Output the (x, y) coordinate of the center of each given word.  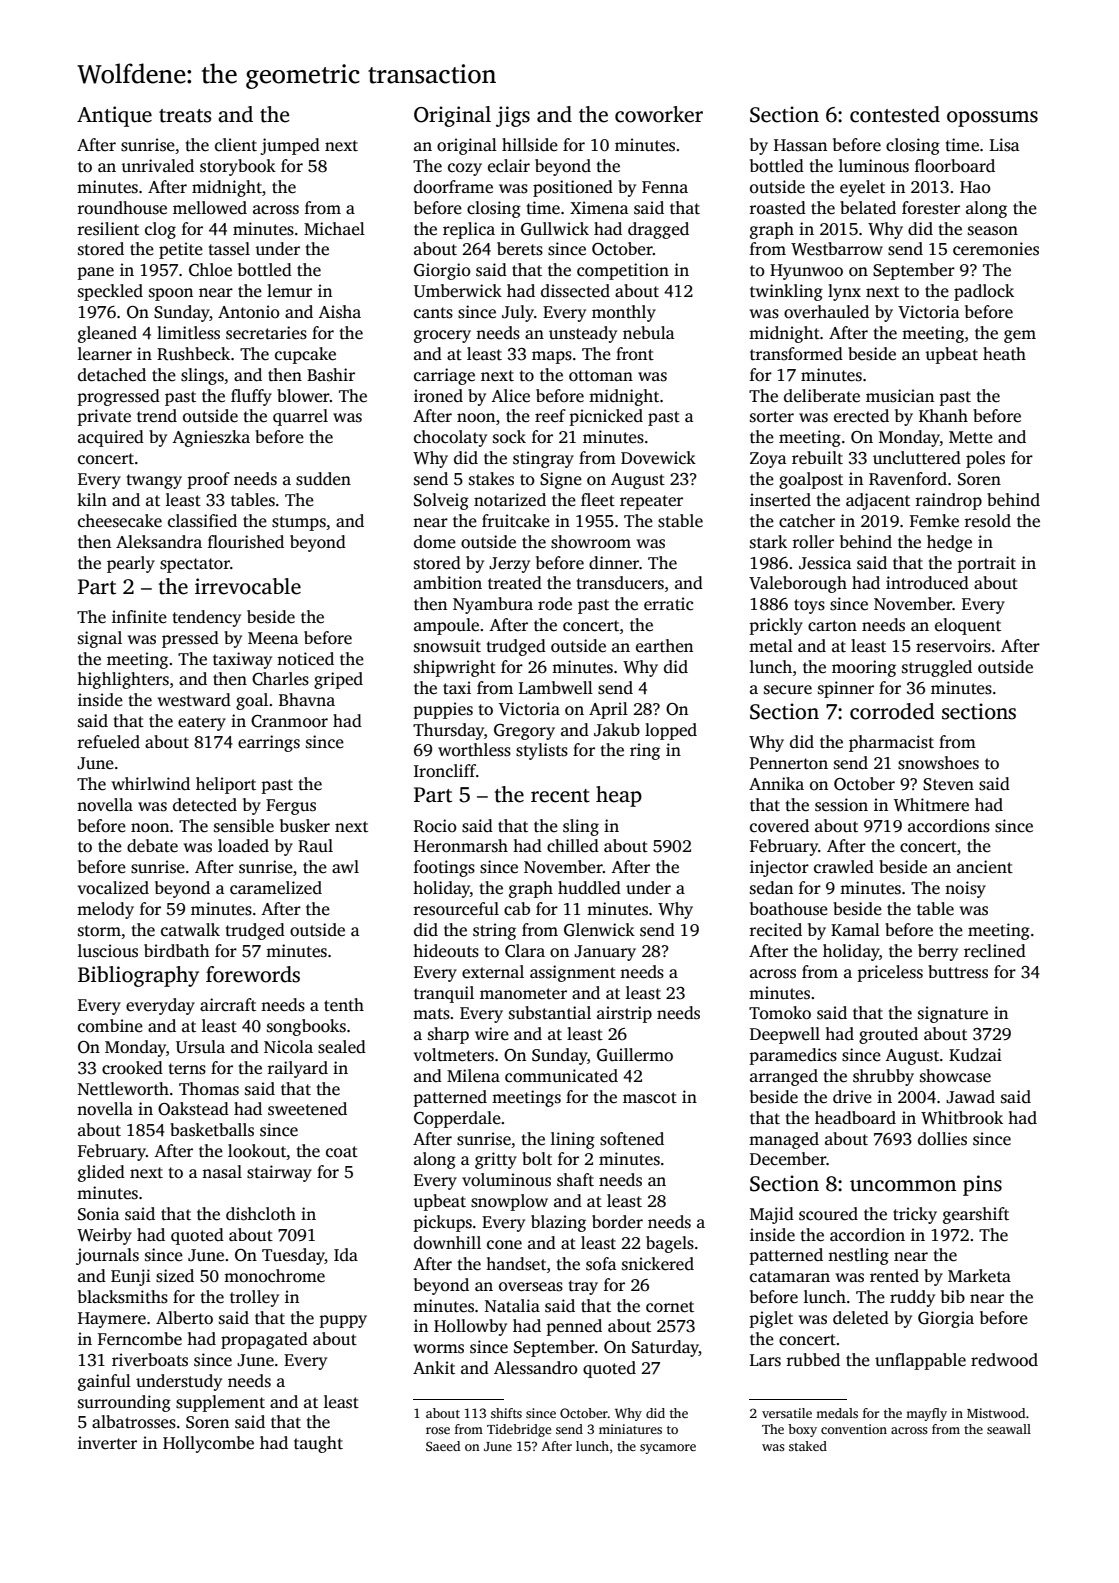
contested (895, 114)
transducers (620, 583)
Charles (280, 679)
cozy (465, 169)
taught (318, 1444)
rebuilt (817, 458)
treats (185, 116)
